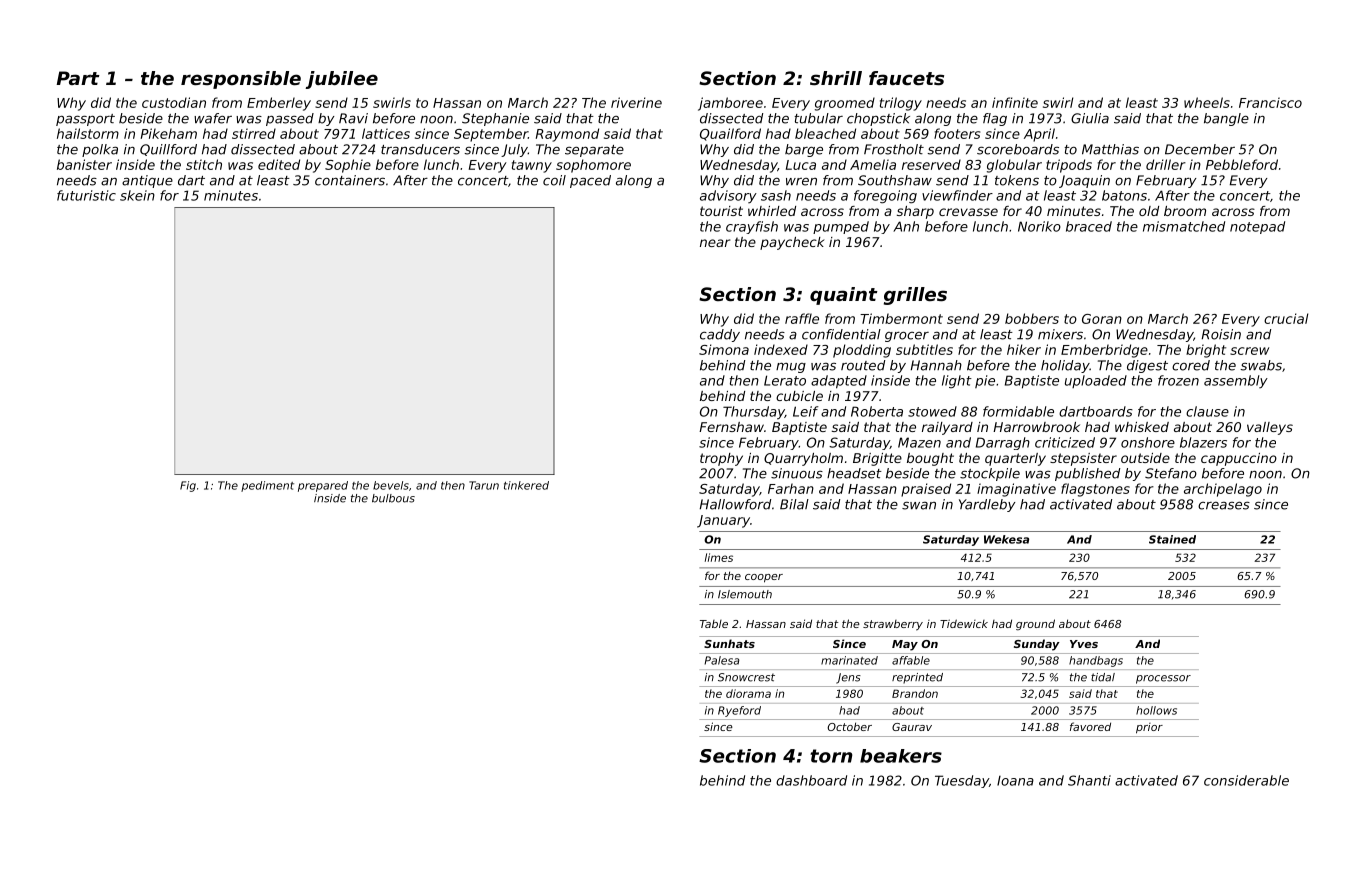 The height and width of the screenshot is (887, 1372). Describe the element at coordinates (714, 624) in the screenshot. I see `Table` at that location.
